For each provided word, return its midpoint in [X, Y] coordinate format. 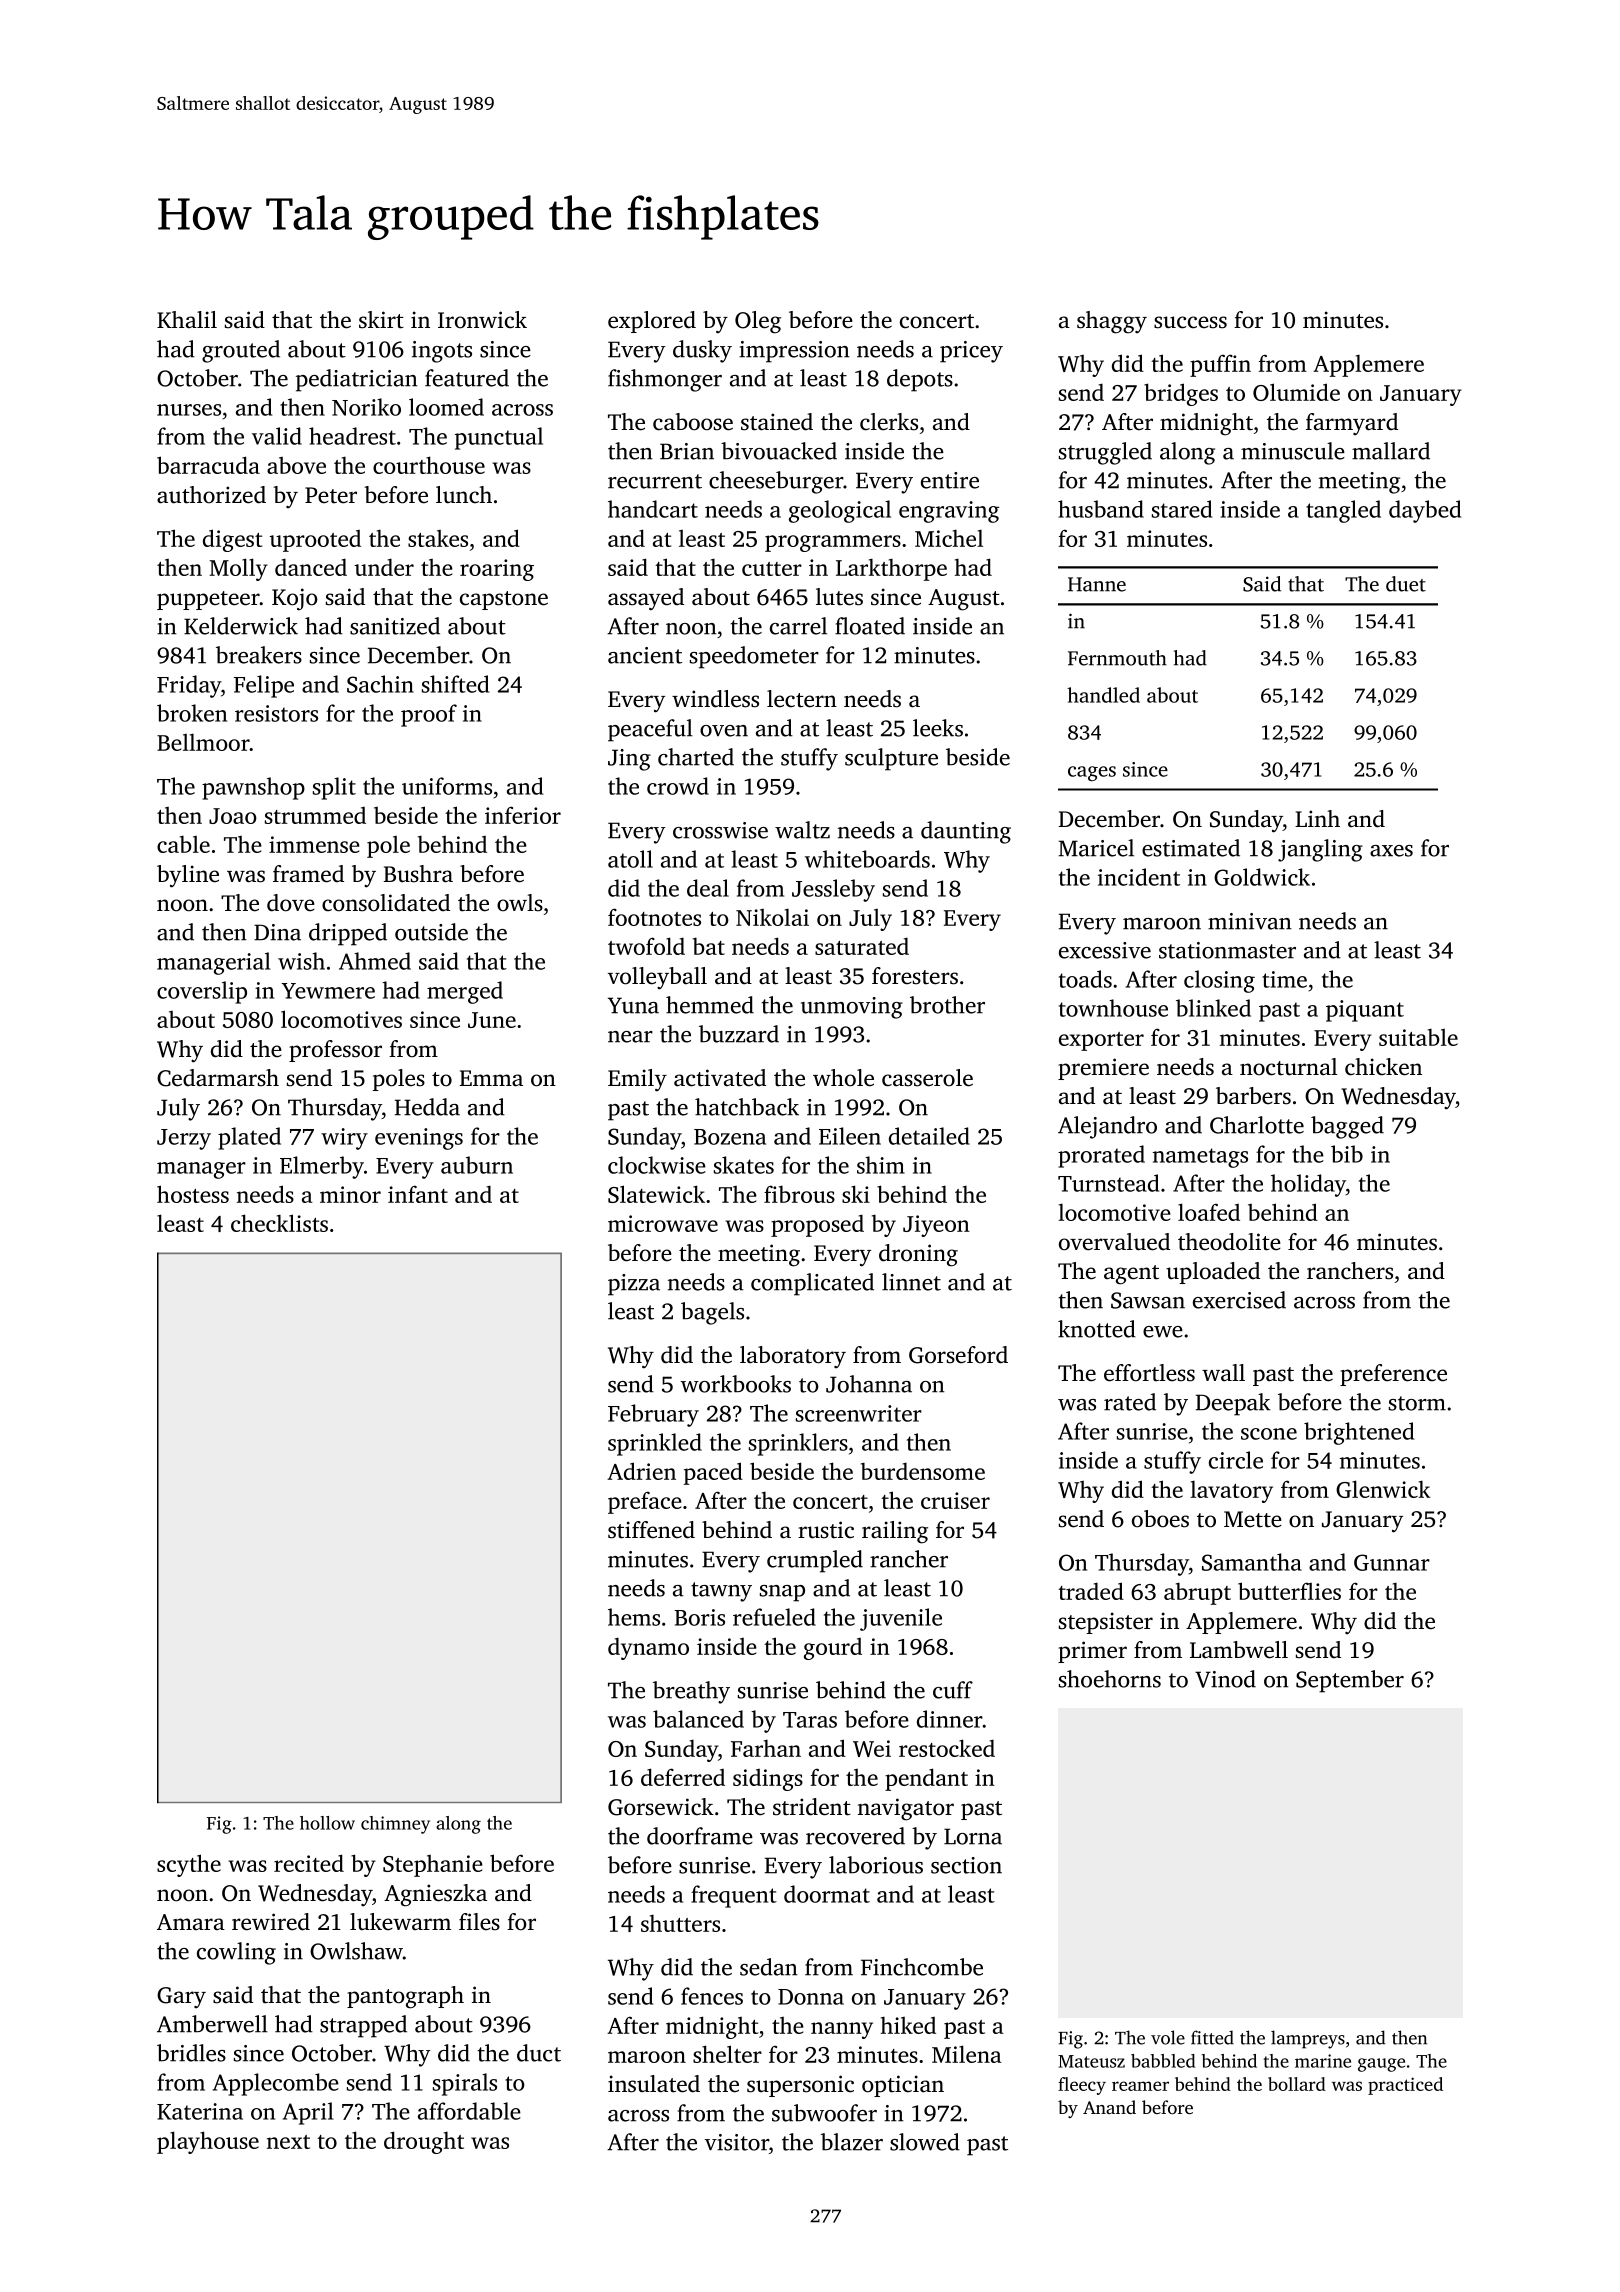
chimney [395, 1825]
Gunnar [1392, 1562]
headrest [352, 436]
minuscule [1293, 451]
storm [1417, 1403]
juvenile [901, 1619]
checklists [279, 1223]
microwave [663, 1223]
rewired [271, 1922]
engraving [949, 512]
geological [840, 511]
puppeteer [208, 600]
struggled [1105, 453]
